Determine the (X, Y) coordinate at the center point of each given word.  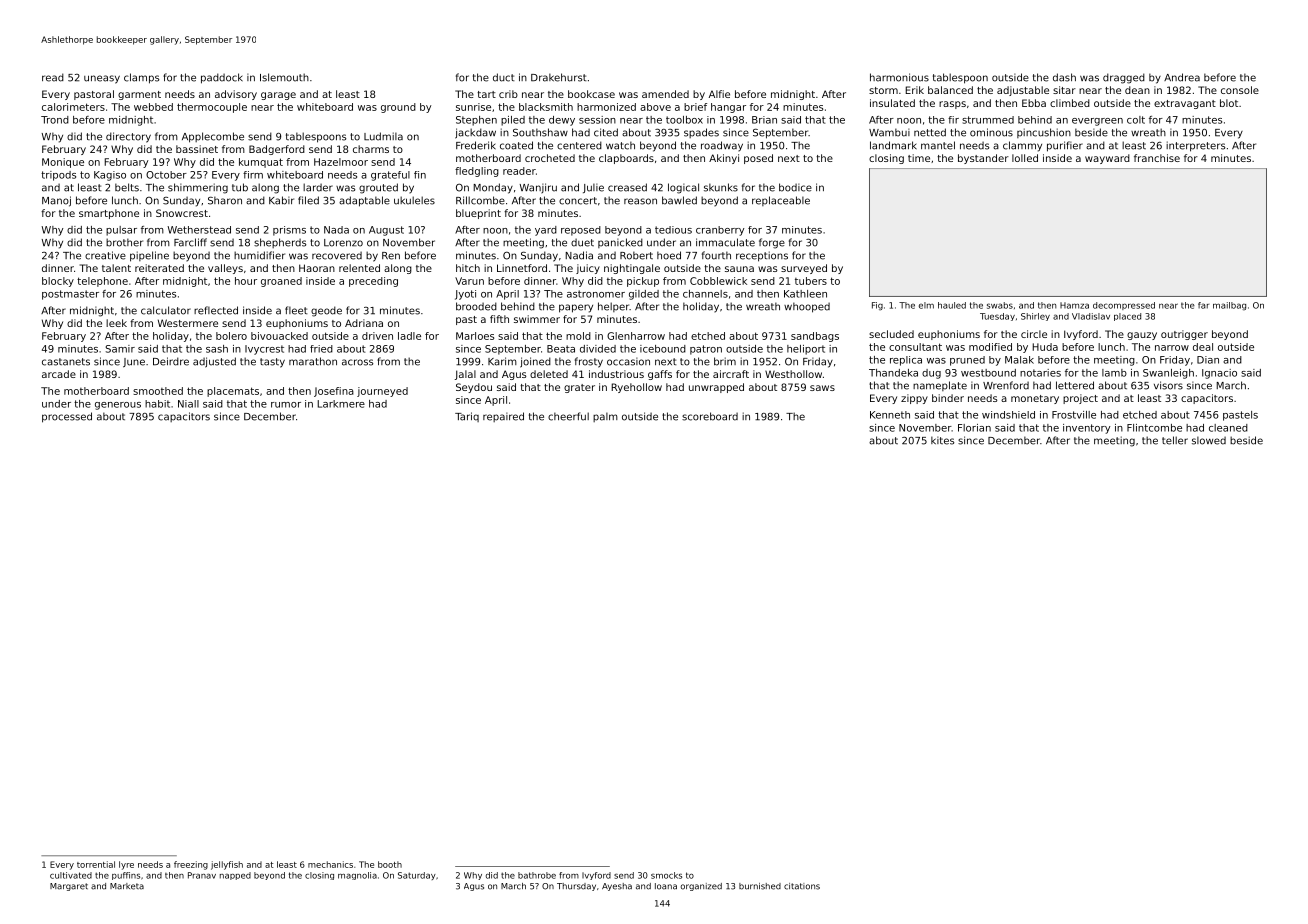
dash (1064, 77)
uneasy (102, 79)
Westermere (188, 323)
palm (605, 417)
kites (942, 440)
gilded (644, 295)
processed (67, 417)
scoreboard (710, 416)
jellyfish (227, 865)
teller (1175, 440)
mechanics (330, 864)
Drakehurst (558, 77)
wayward (1107, 159)
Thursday (576, 887)
